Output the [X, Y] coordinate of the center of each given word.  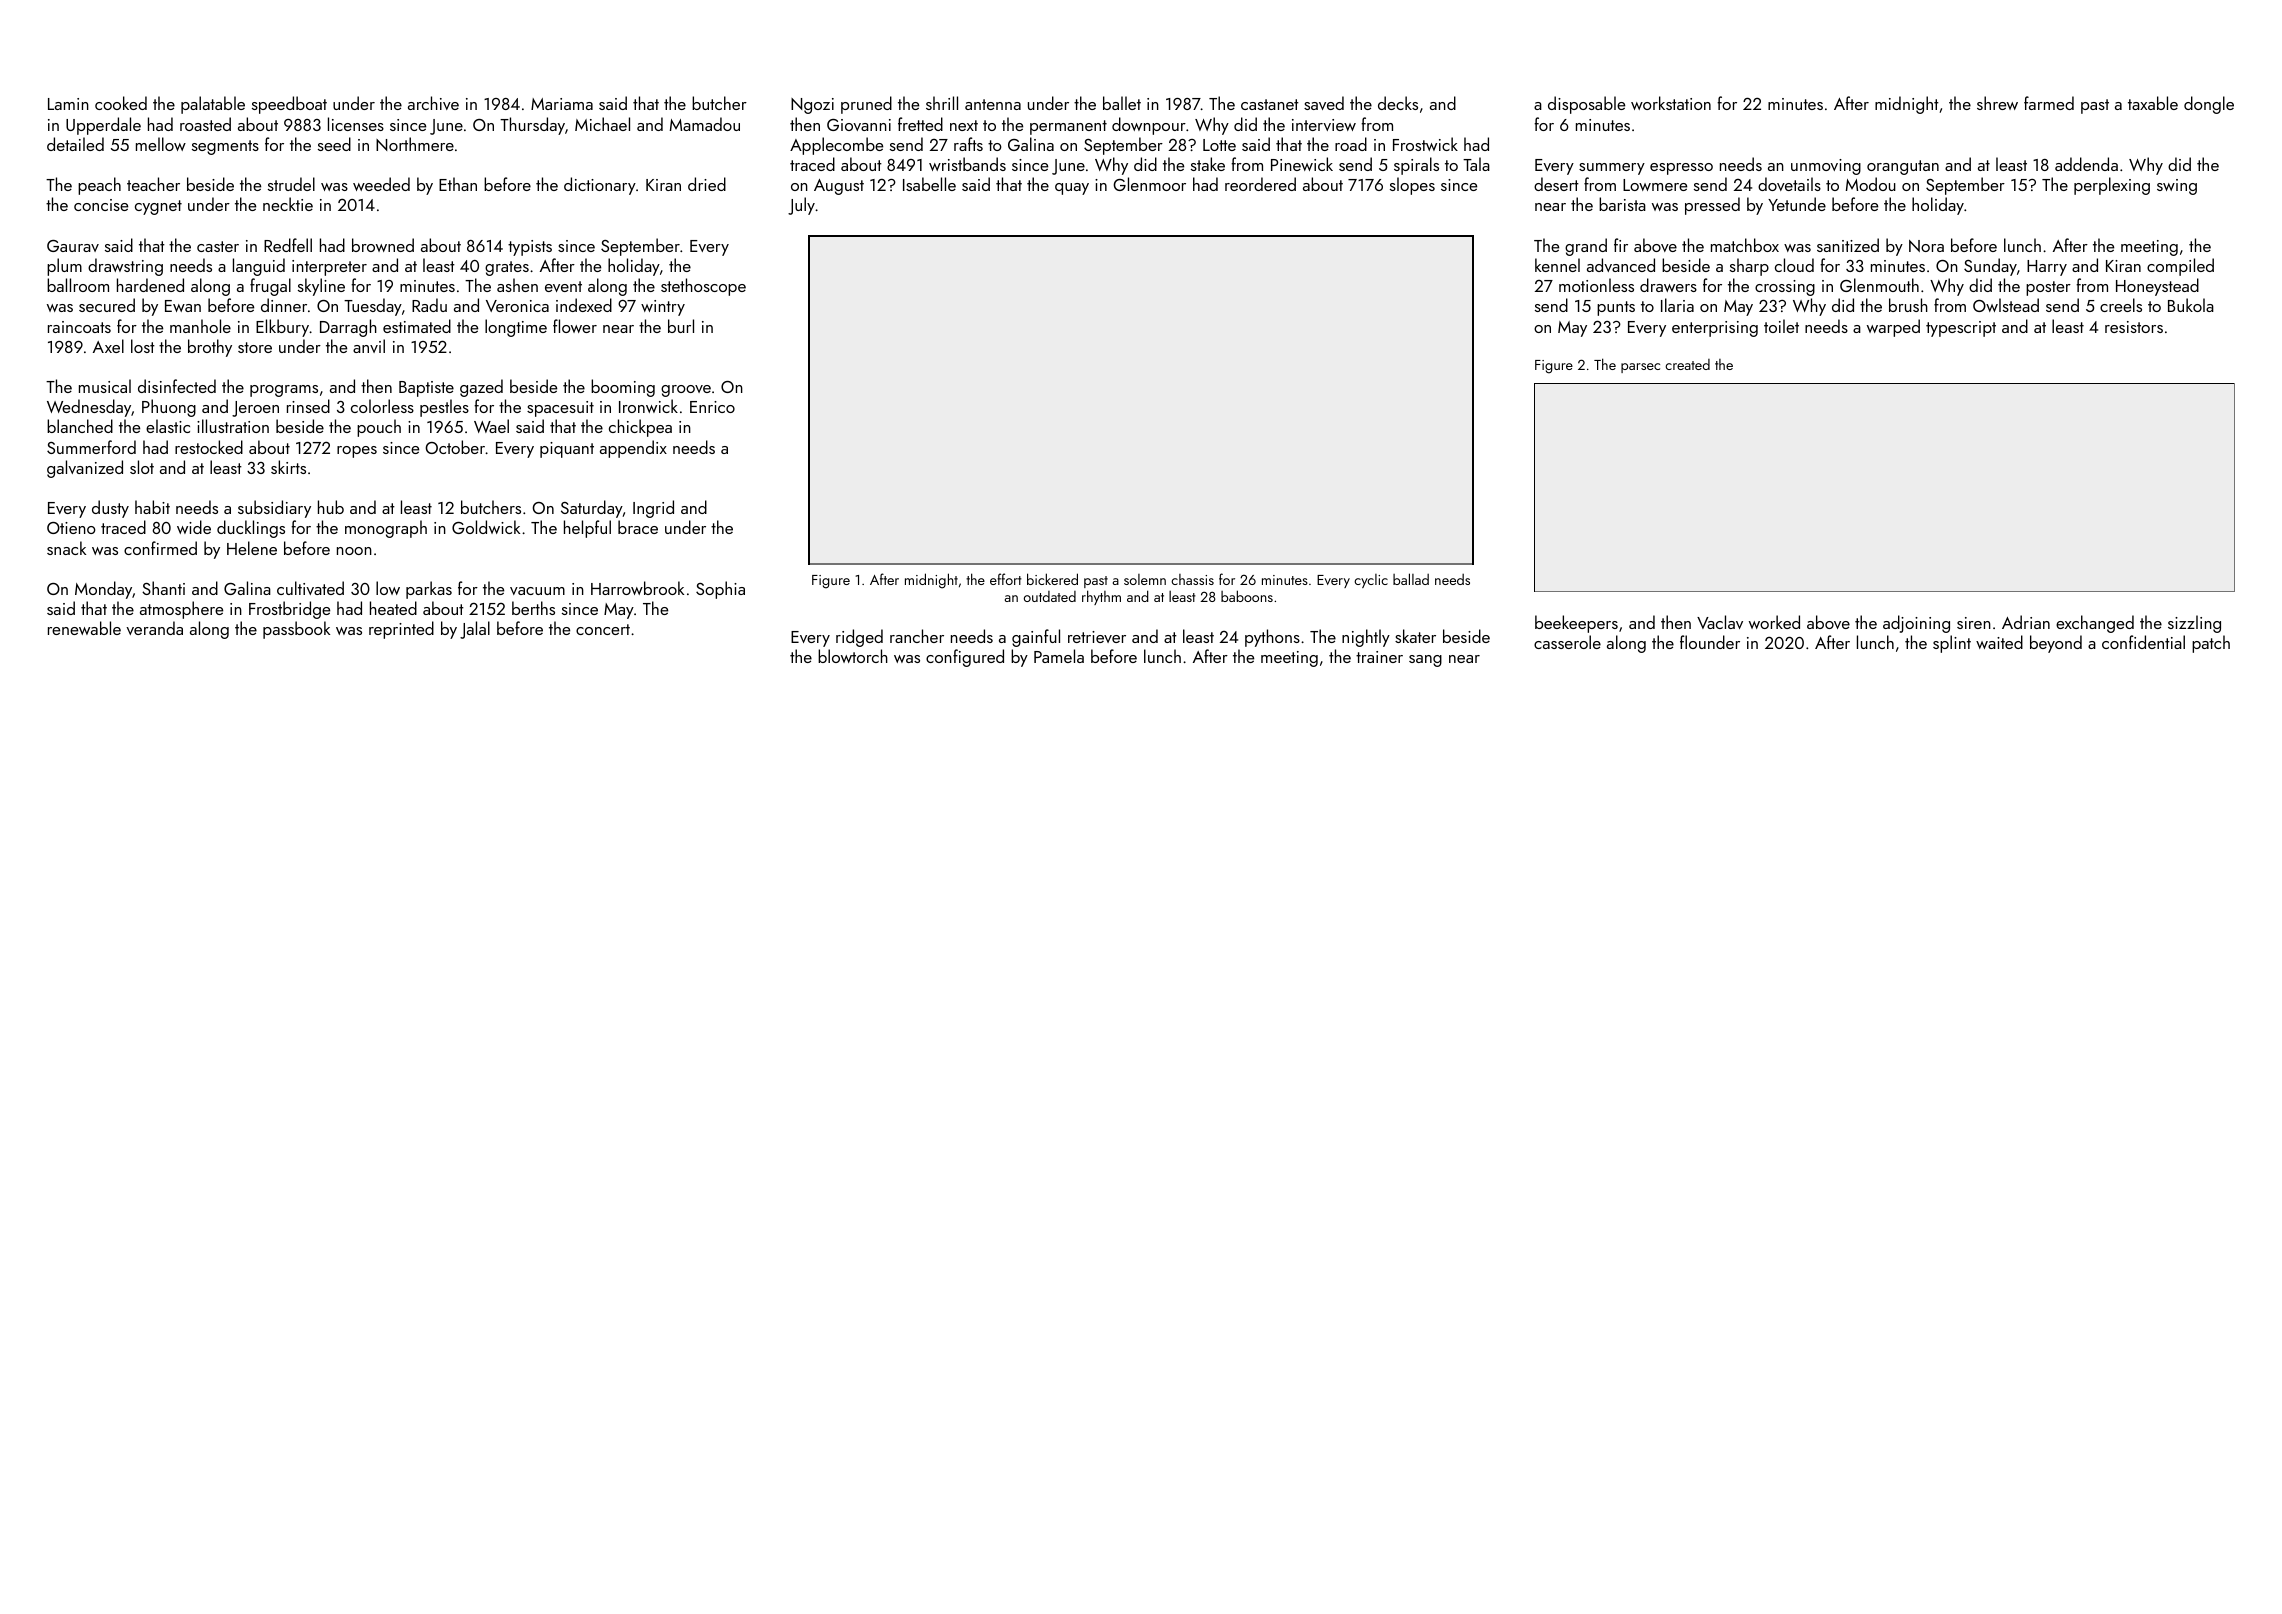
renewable [84, 628]
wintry [663, 308]
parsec [1640, 368]
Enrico [712, 407]
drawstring [125, 267]
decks [1398, 103]
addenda [2086, 164]
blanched [80, 426]
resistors [2134, 327]
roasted [205, 124]
